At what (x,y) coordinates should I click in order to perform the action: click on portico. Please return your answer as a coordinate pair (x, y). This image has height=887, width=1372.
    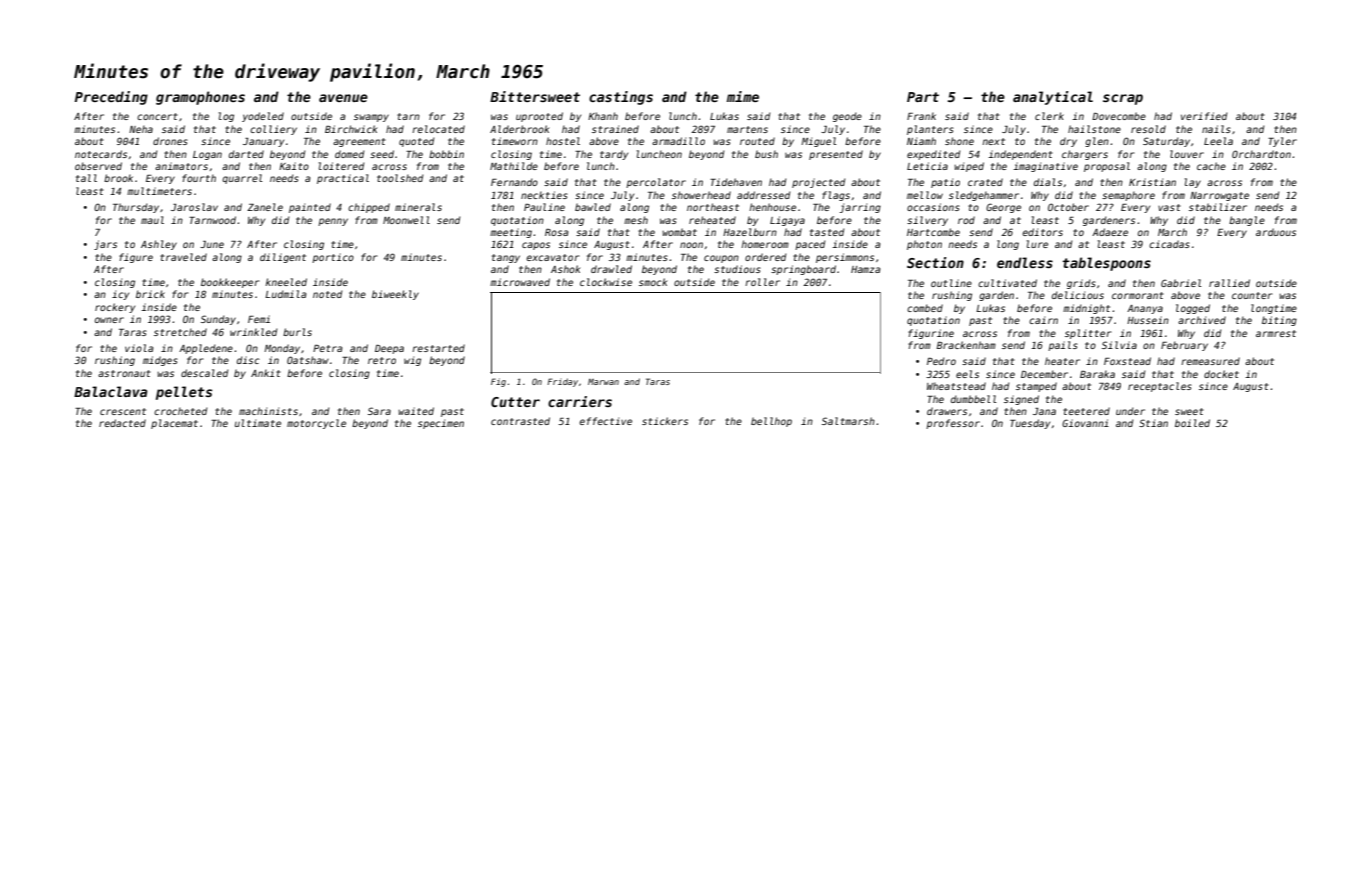
    Looking at the image, I should click on (333, 258).
